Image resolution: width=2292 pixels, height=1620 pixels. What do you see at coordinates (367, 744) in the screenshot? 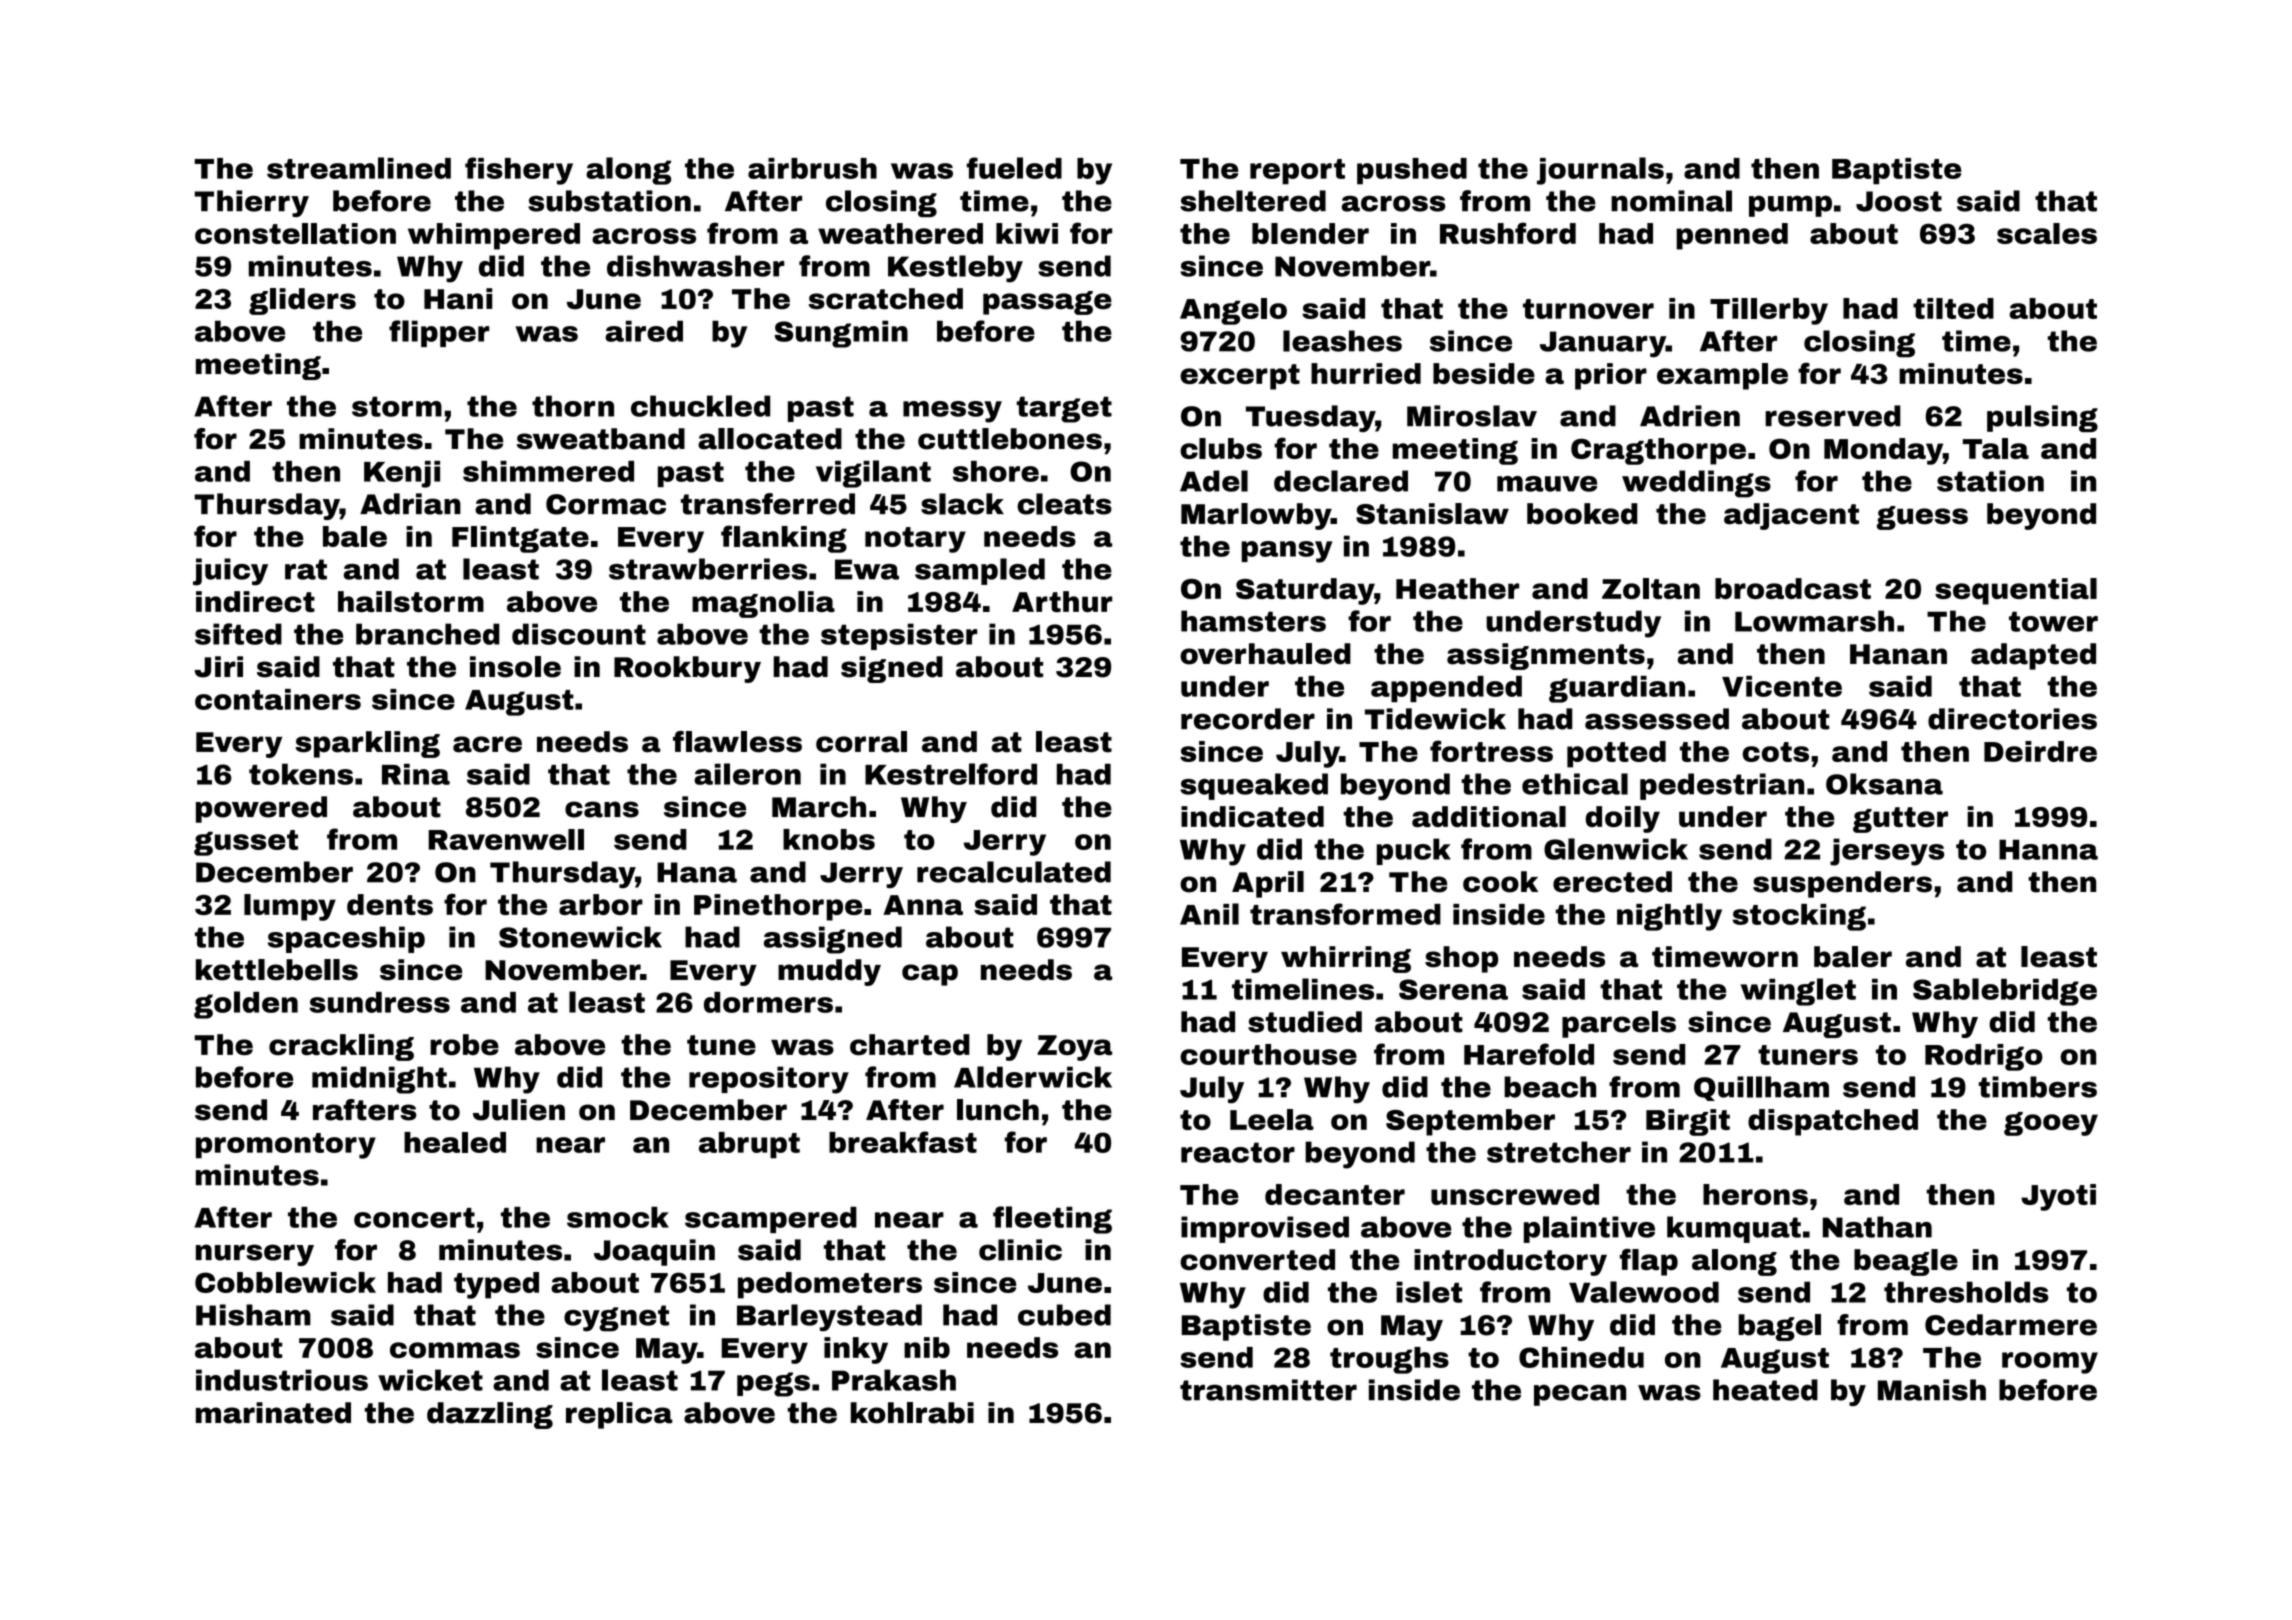
I see `sparkling` at bounding box center [367, 744].
